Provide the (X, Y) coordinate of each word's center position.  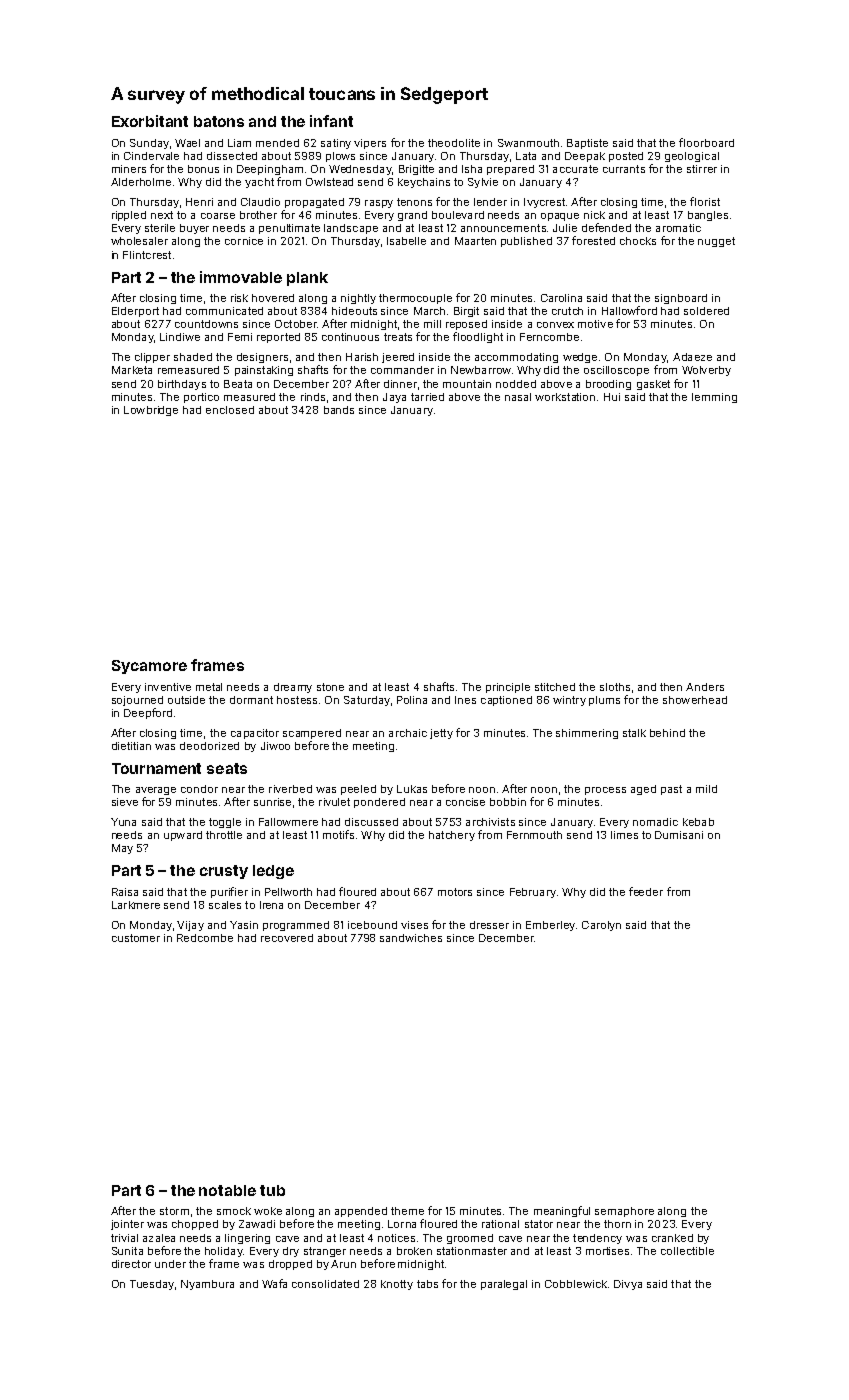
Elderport (135, 312)
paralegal (504, 1285)
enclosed (230, 410)
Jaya (394, 398)
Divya (628, 1285)
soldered (706, 311)
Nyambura (207, 1285)
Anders (705, 687)
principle (508, 688)
